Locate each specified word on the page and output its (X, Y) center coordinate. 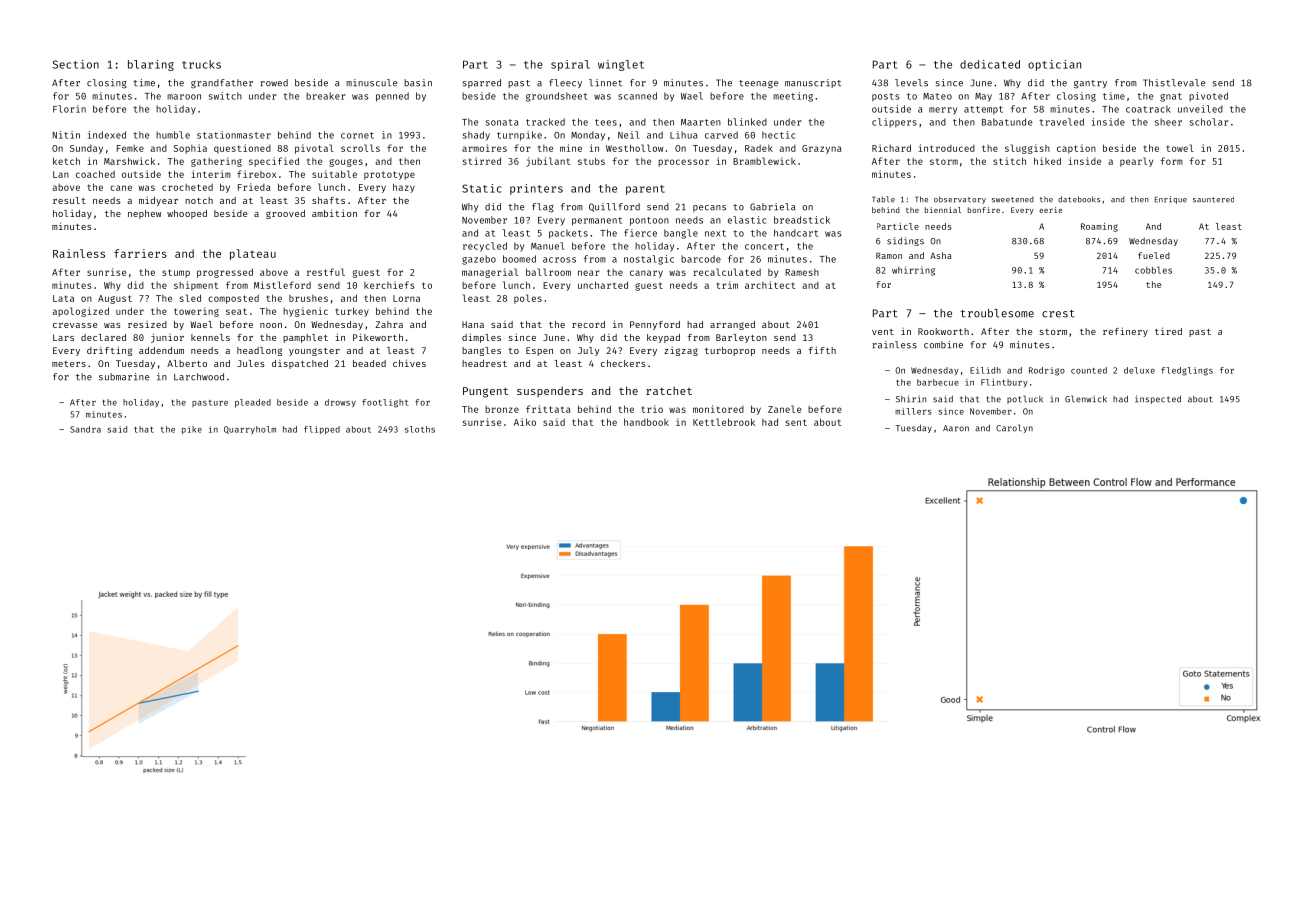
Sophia (190, 149)
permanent (597, 221)
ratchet (669, 390)
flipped (322, 430)
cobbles (1153, 270)
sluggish (1027, 149)
